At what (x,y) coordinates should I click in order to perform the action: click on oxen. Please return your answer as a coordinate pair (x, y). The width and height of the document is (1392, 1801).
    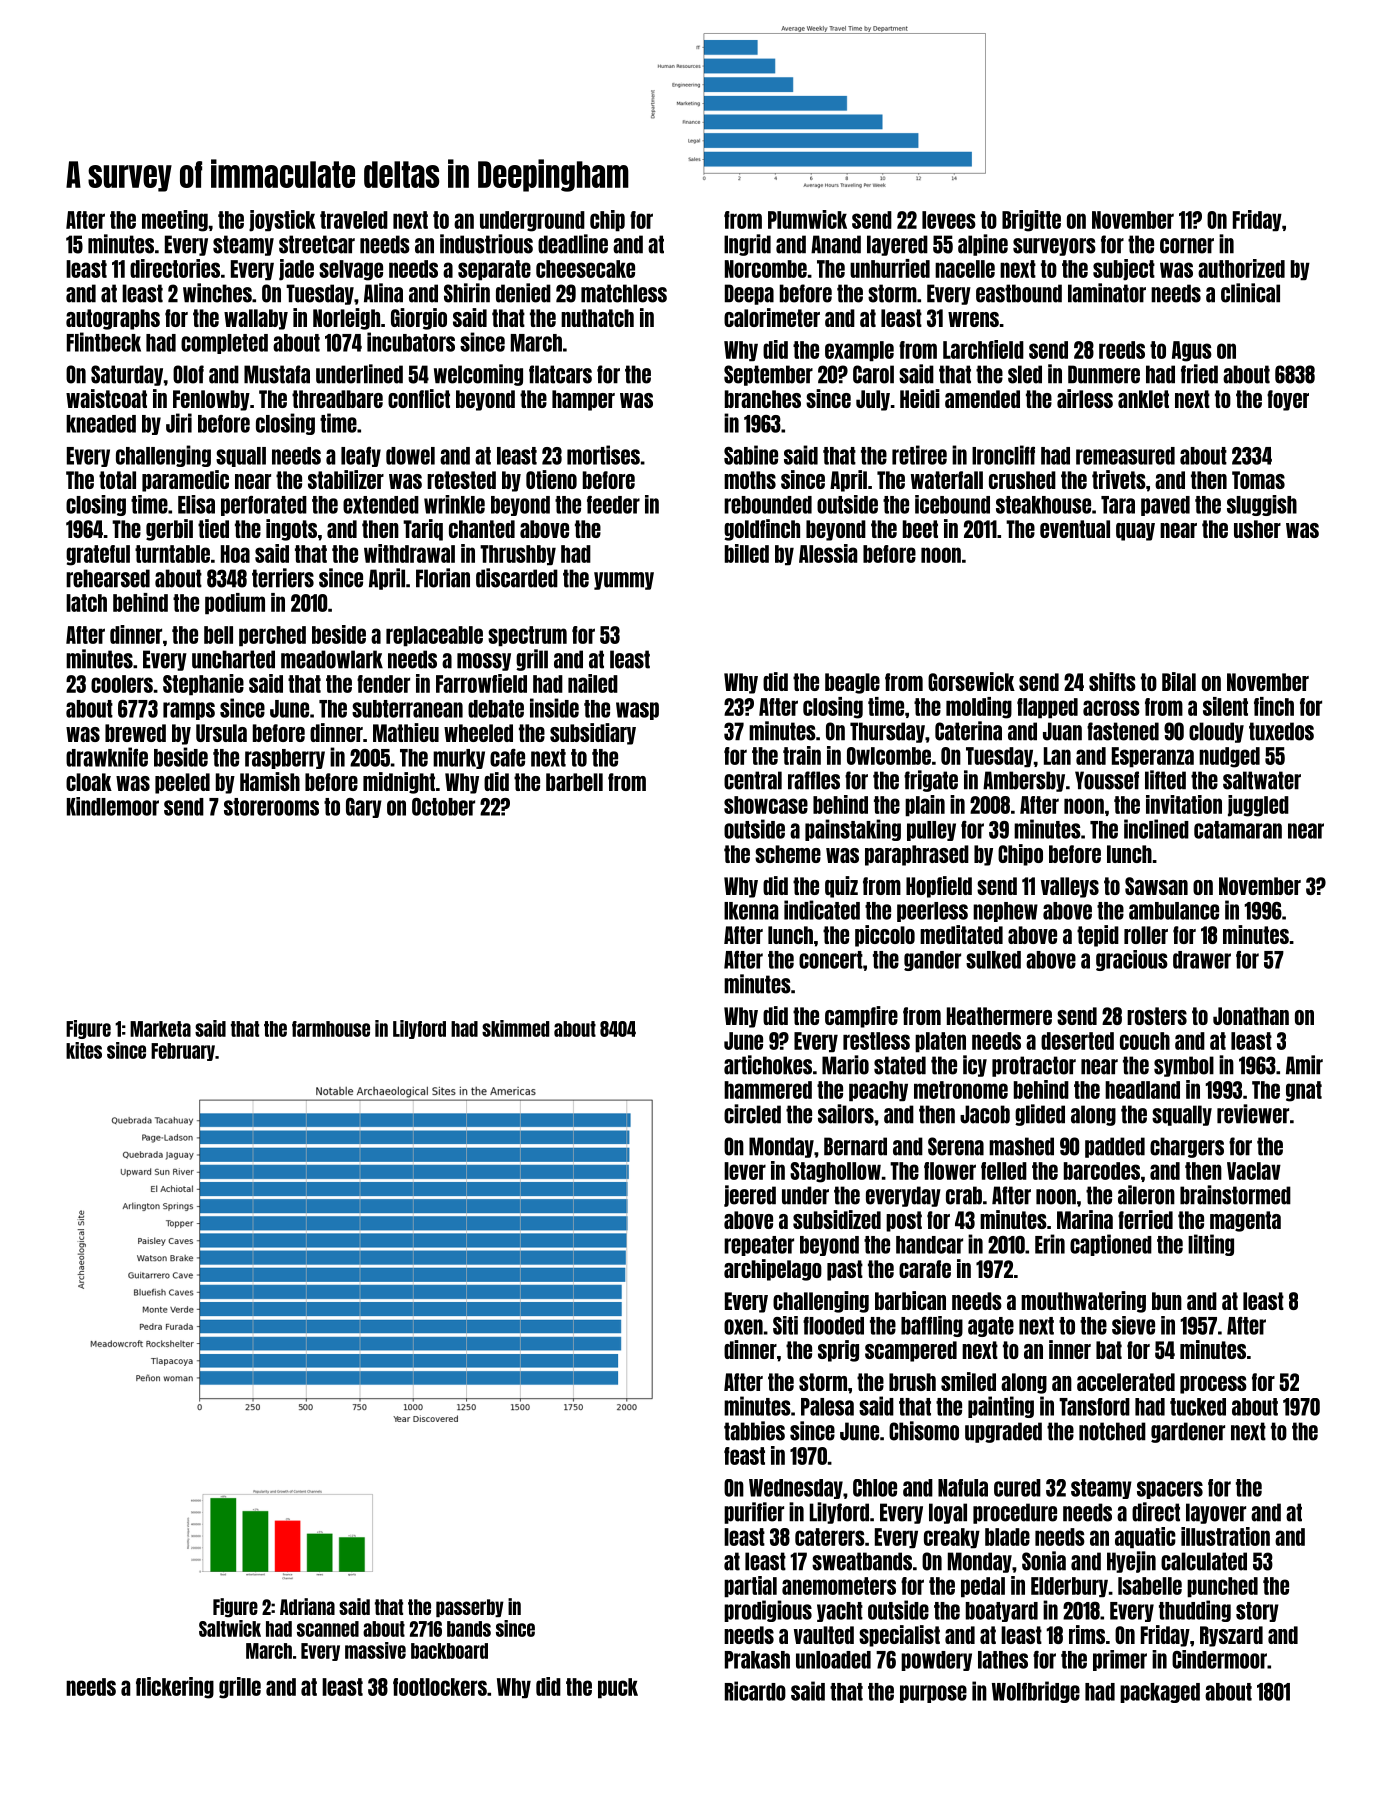
    Looking at the image, I should click on (743, 1327).
